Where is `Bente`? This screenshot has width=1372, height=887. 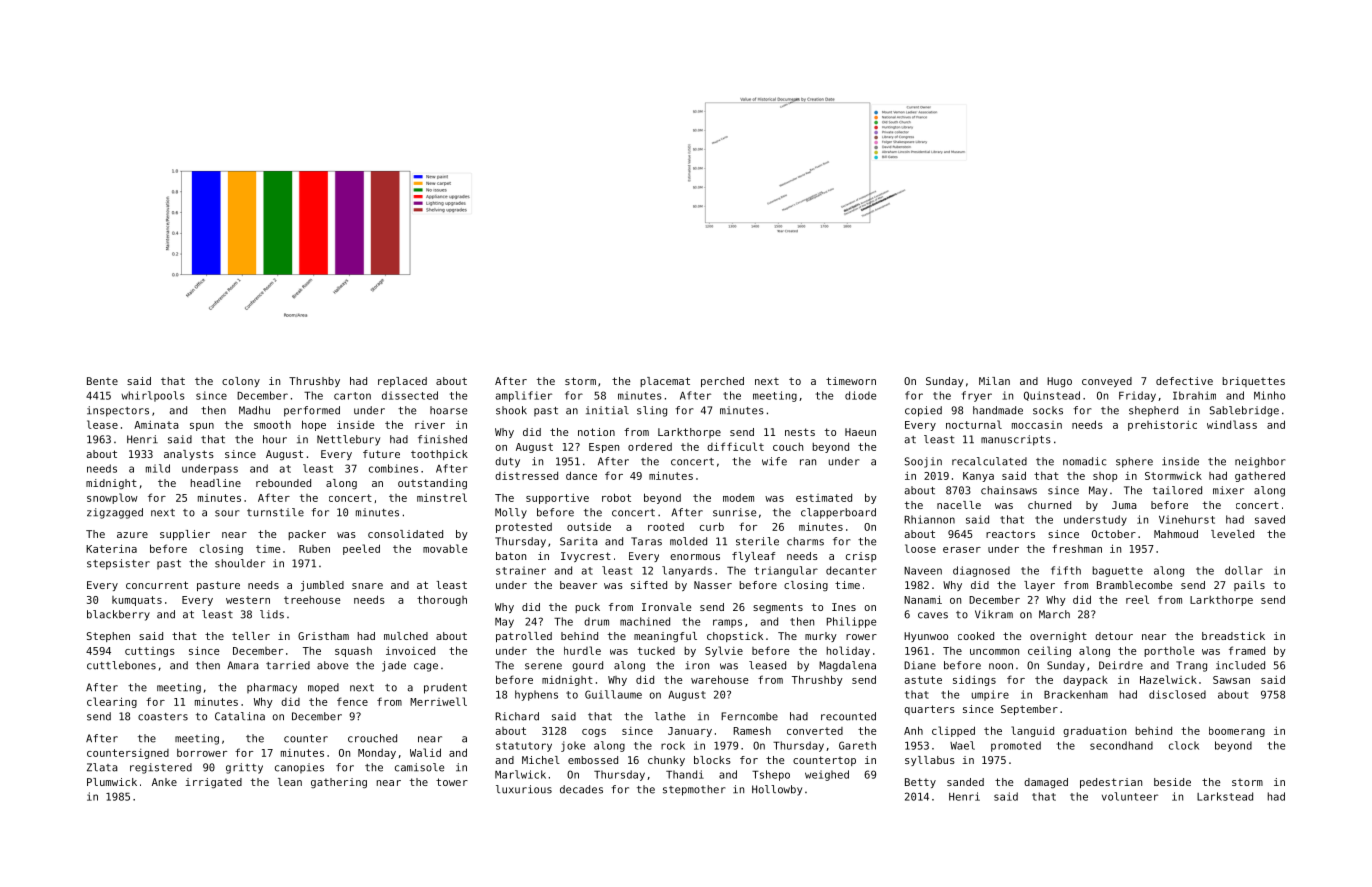 Bente is located at coordinates (102, 381).
